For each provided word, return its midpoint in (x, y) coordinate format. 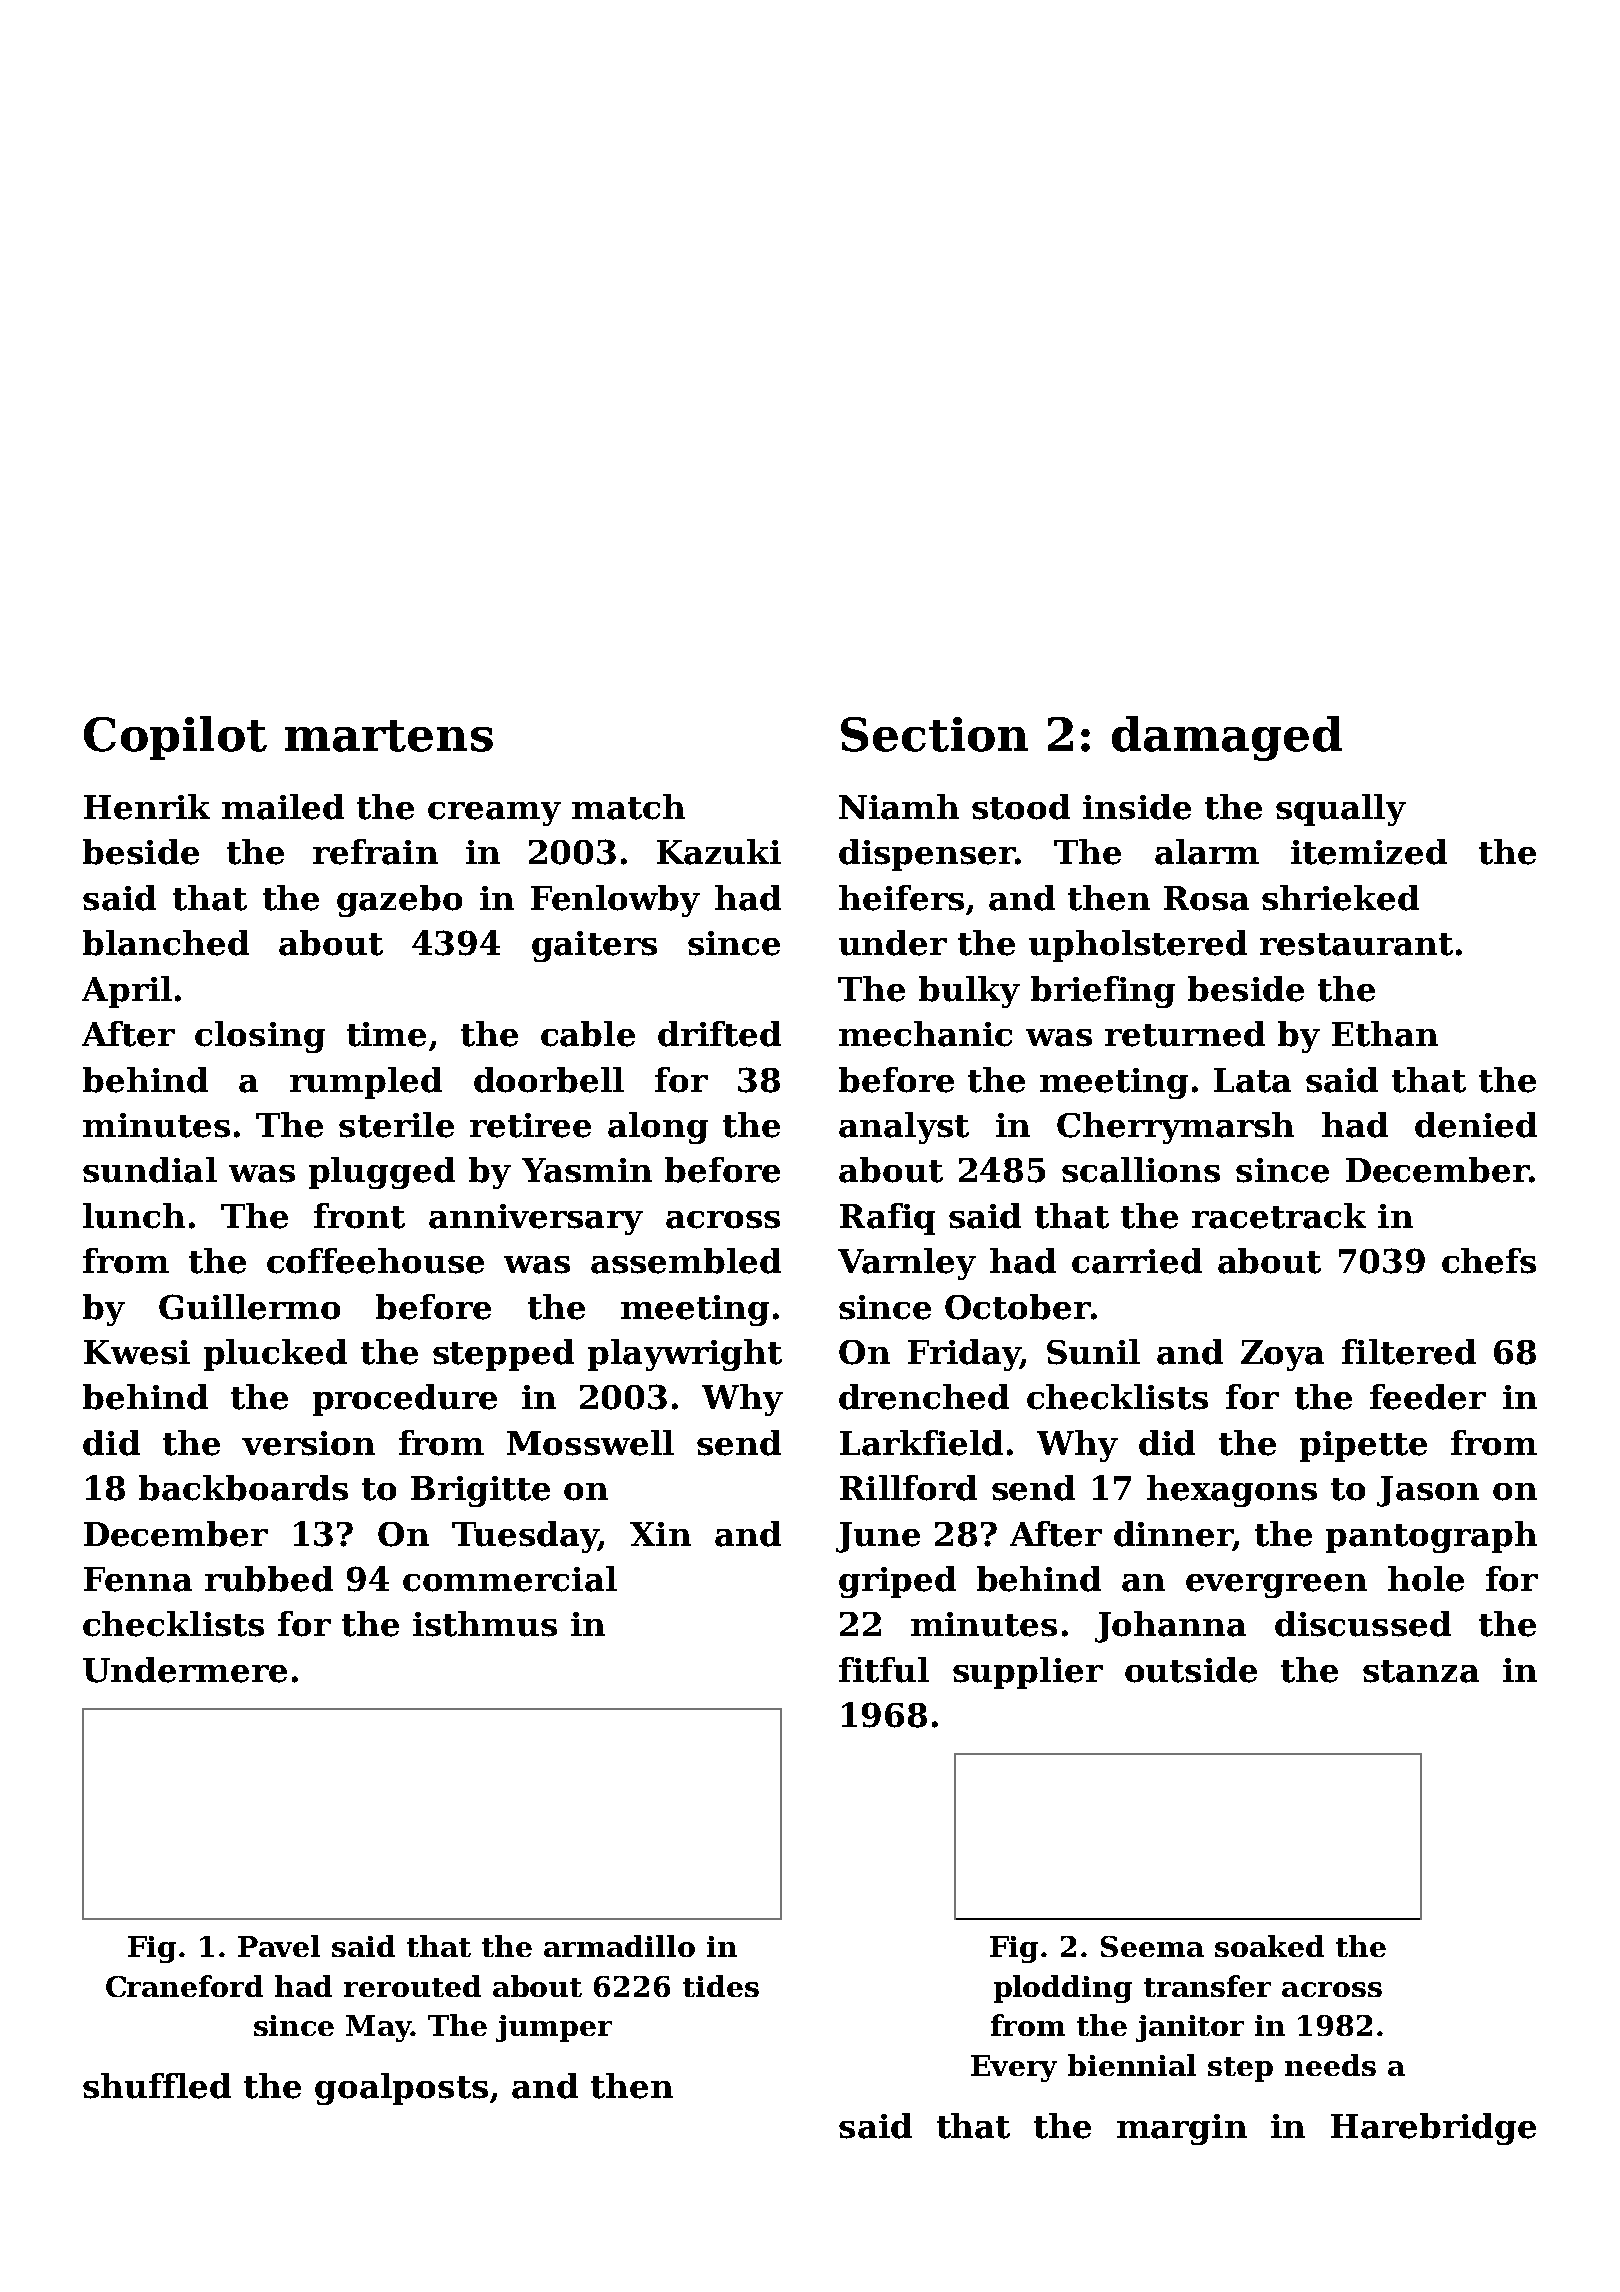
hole (1426, 1579)
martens (389, 736)
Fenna (138, 1579)
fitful (884, 1670)
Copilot (175, 738)
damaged (1227, 738)
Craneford (184, 1986)
